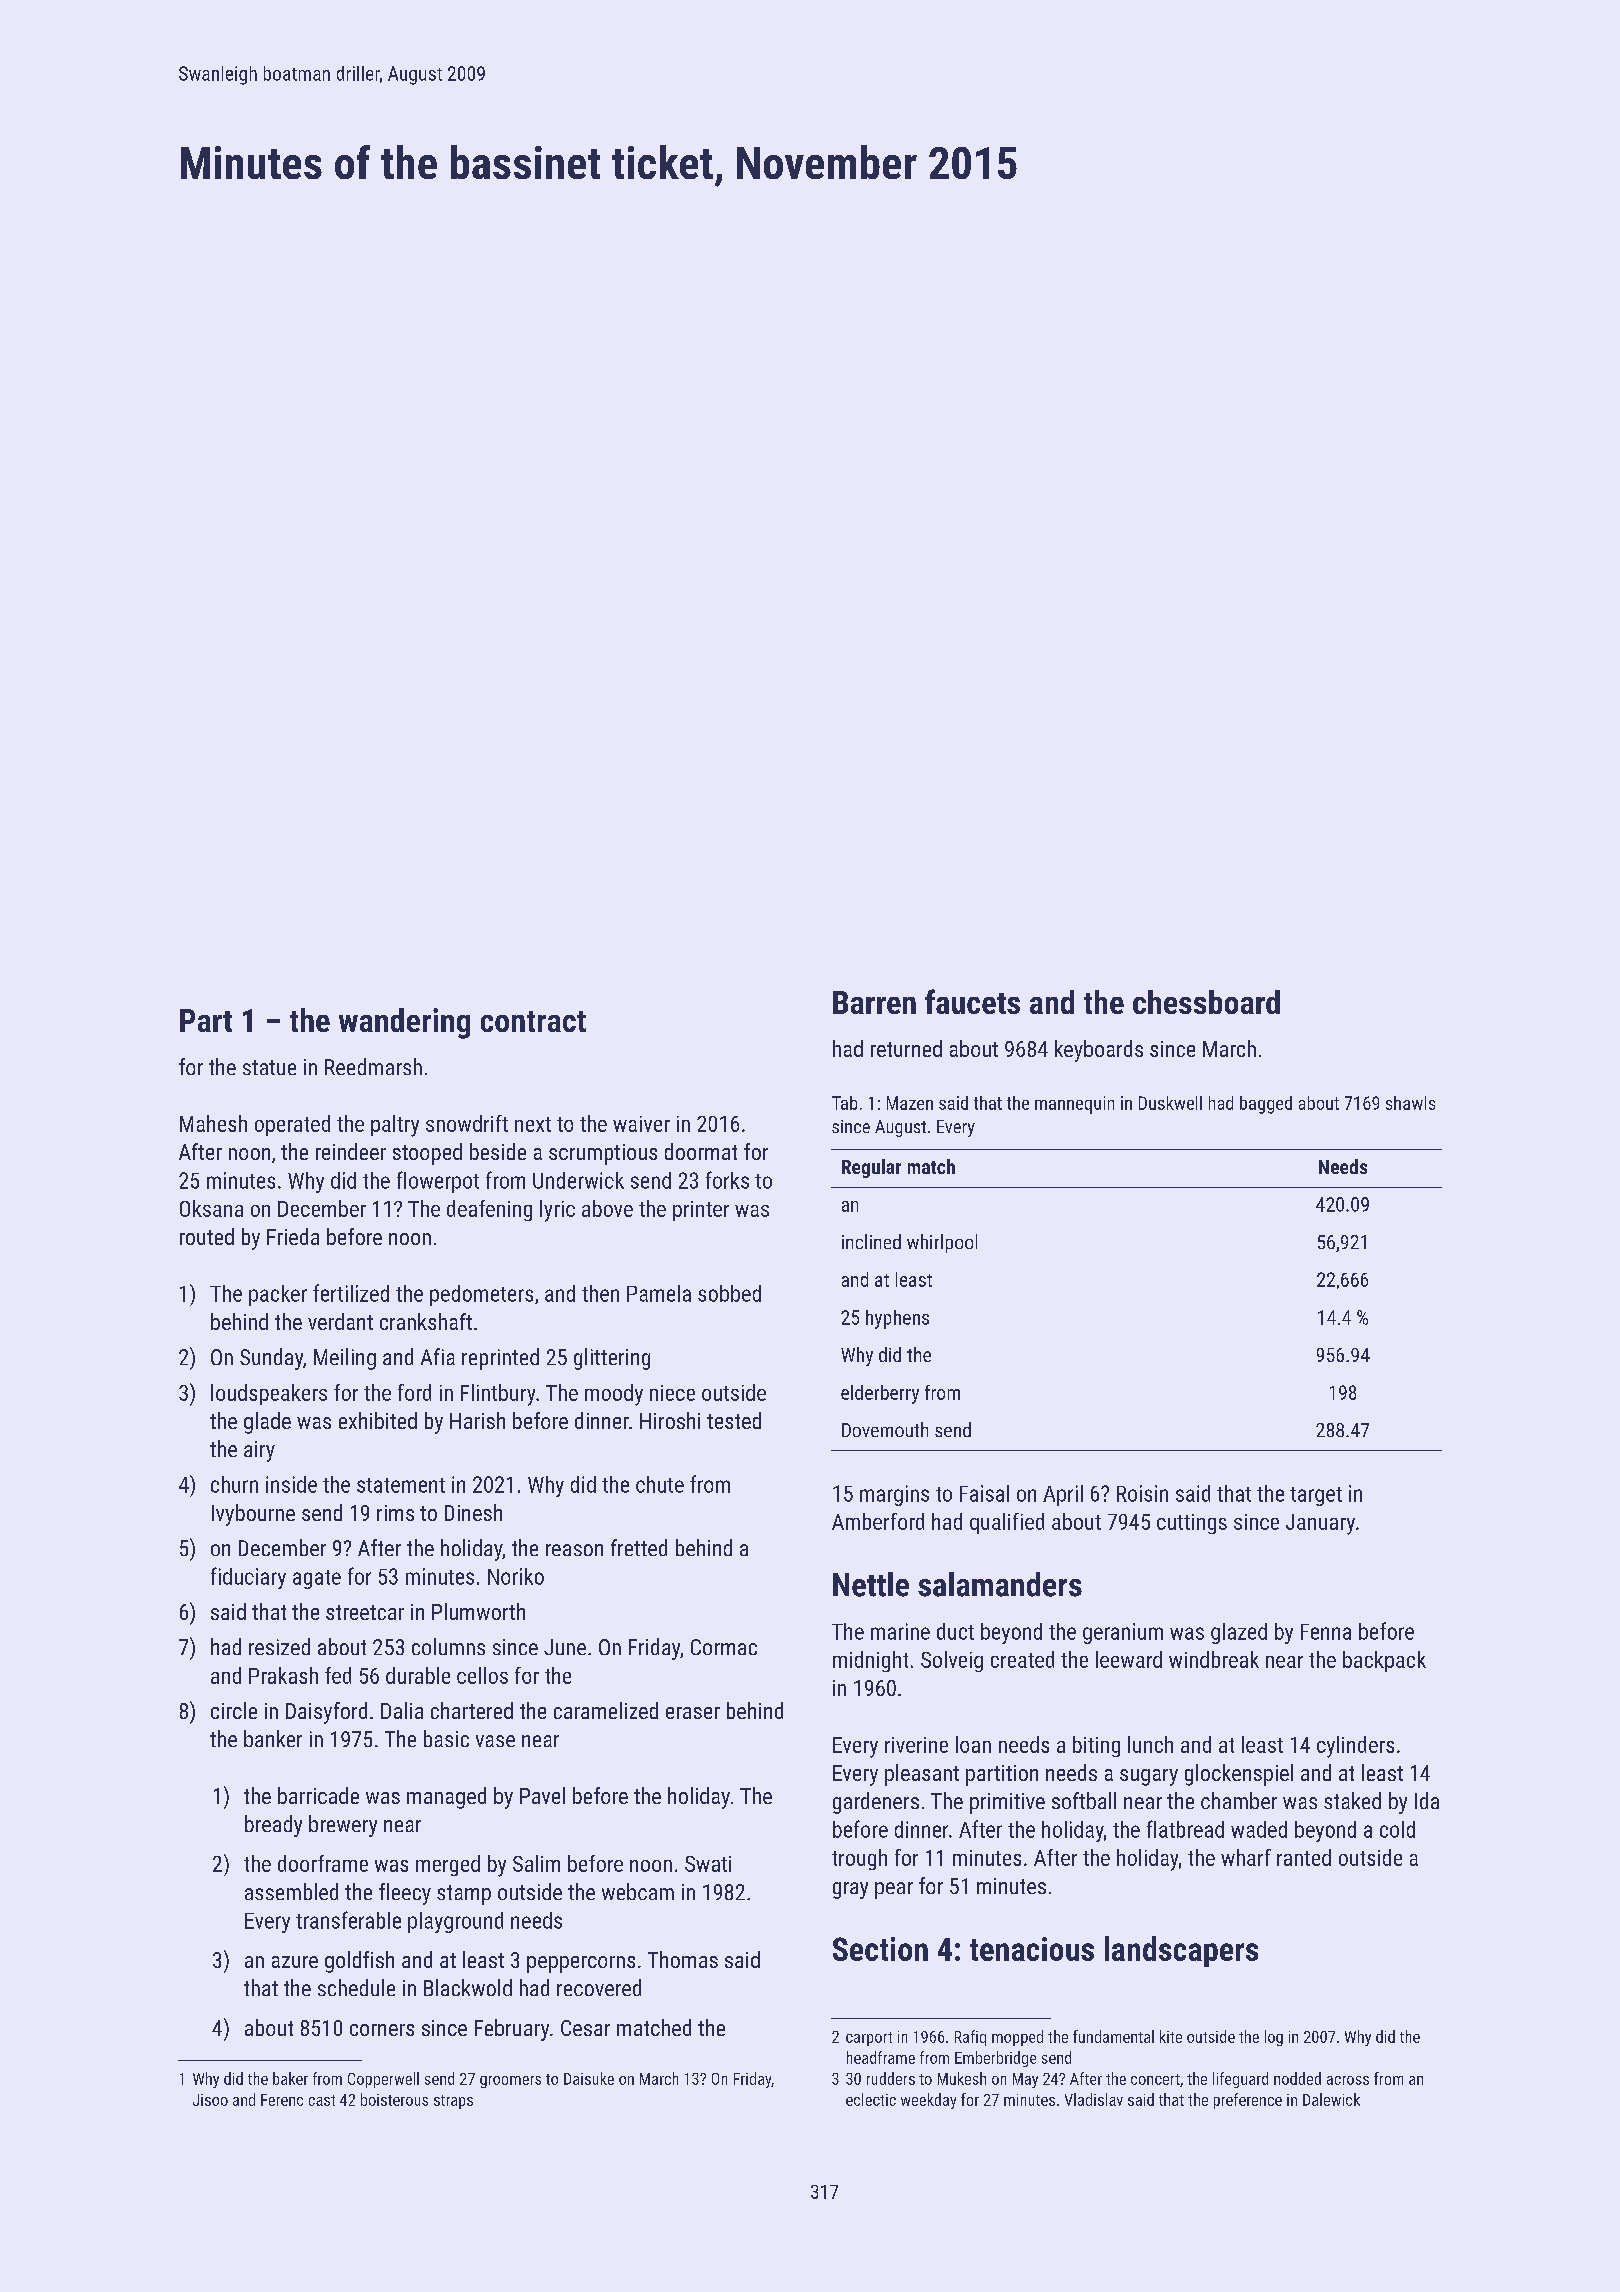 The height and width of the image is (2292, 1620). Describe the element at coordinates (1316, 1496) in the image. I see `target` at that location.
